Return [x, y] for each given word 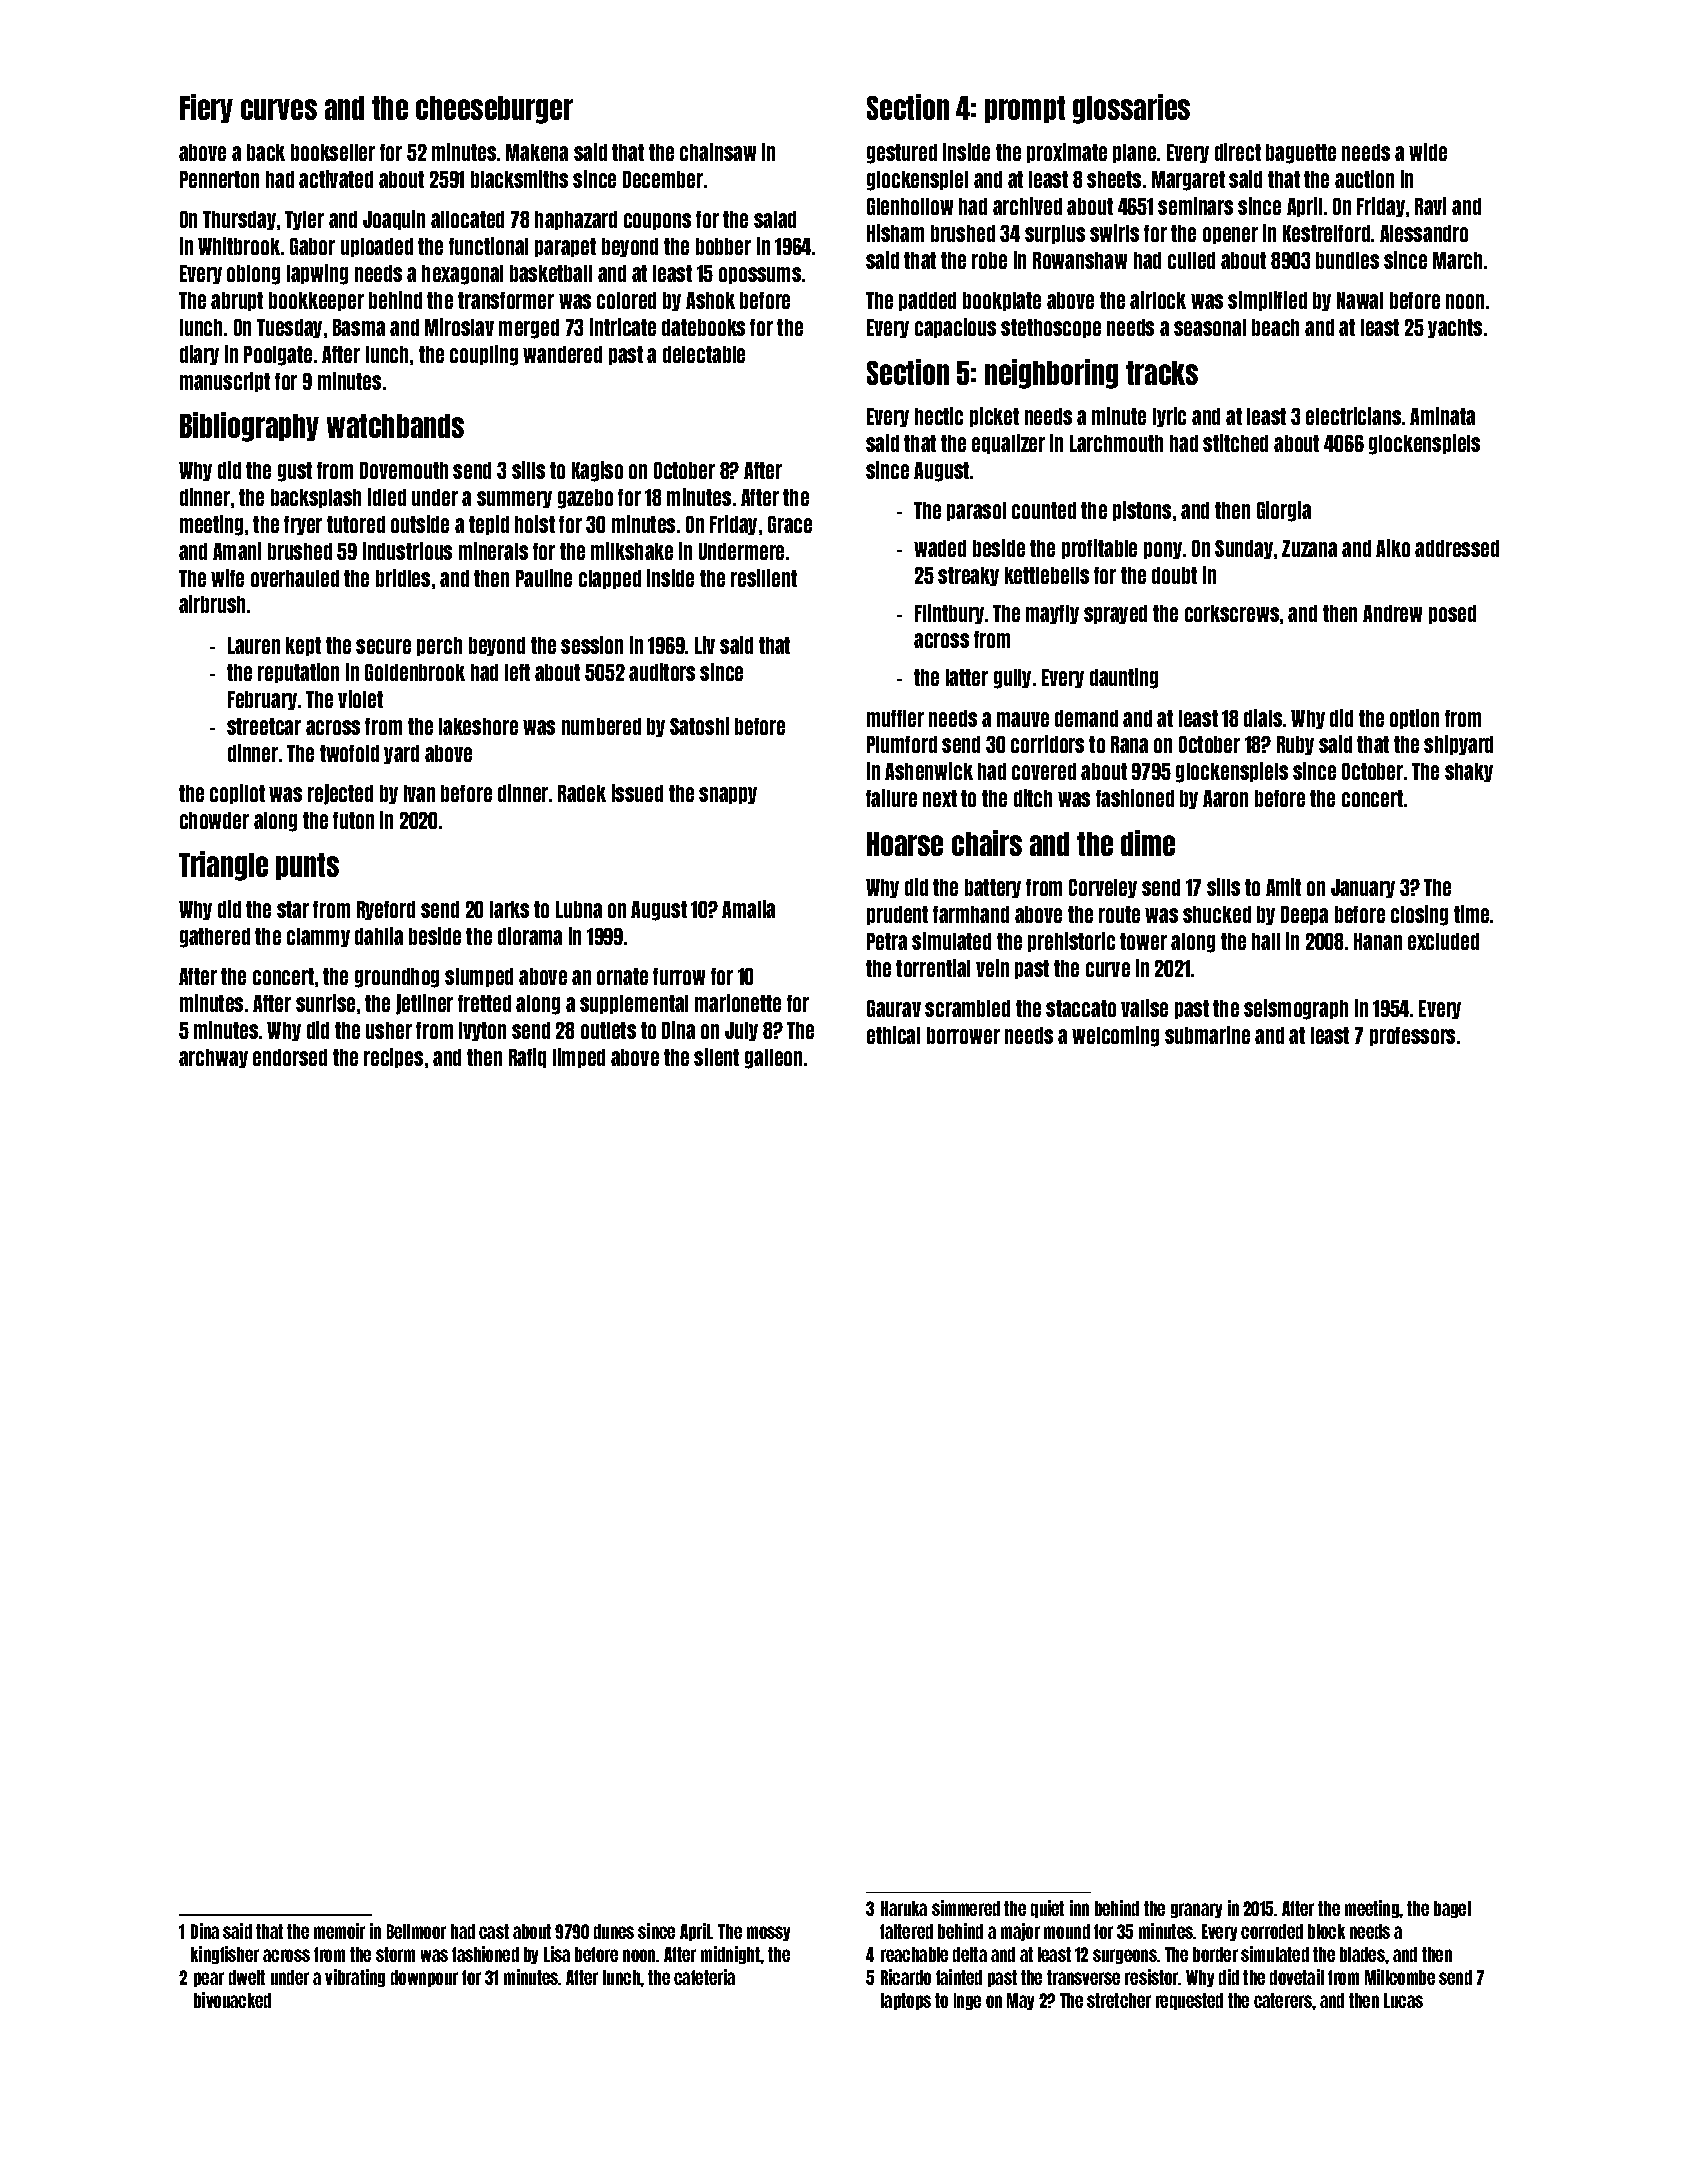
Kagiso [597, 471]
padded [927, 301]
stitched [1235, 443]
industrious [407, 551]
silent [716, 1057]
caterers [1283, 2000]
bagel [1452, 1909]
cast [494, 1931]
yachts [1455, 328]
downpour [424, 1978]
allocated [467, 219]
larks [509, 909]
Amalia [748, 909]
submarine [1207, 1035]
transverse [1083, 1977]
